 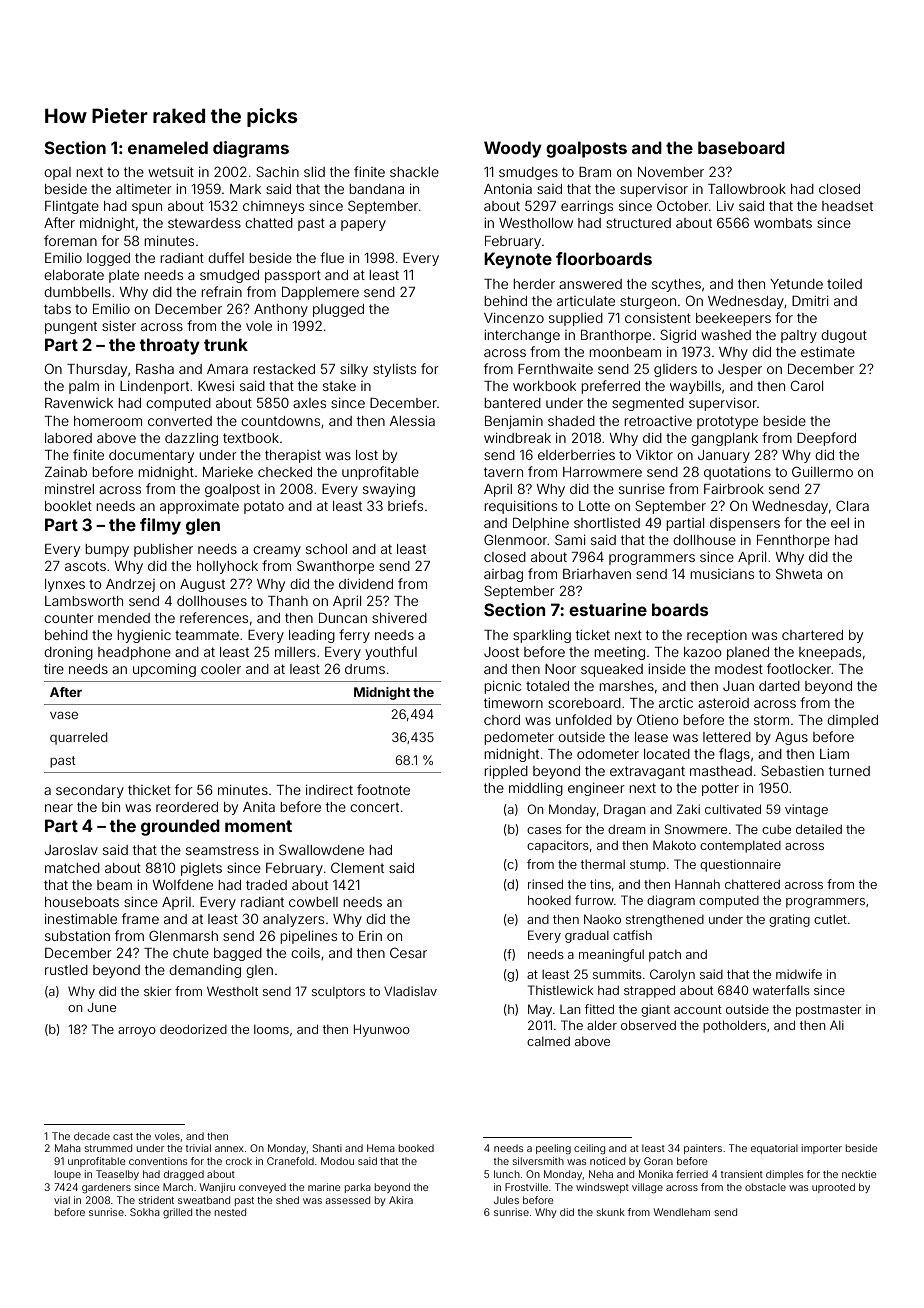 What do you see at coordinates (226, 344) in the screenshot?
I see `trunk` at bounding box center [226, 344].
